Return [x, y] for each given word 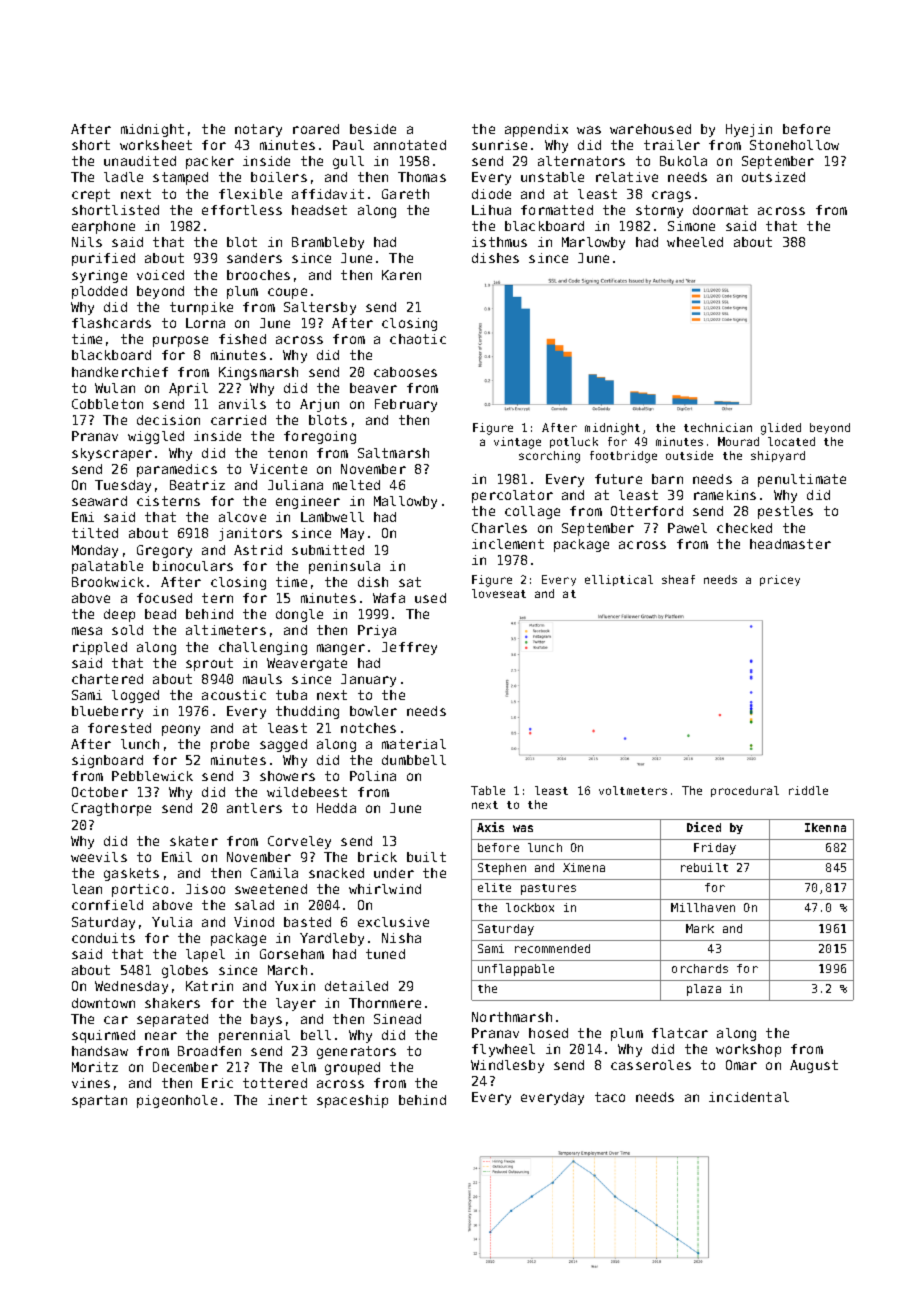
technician [718, 427]
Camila [274, 873]
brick [377, 857]
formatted [557, 210]
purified [103, 259]
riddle [808, 790]
